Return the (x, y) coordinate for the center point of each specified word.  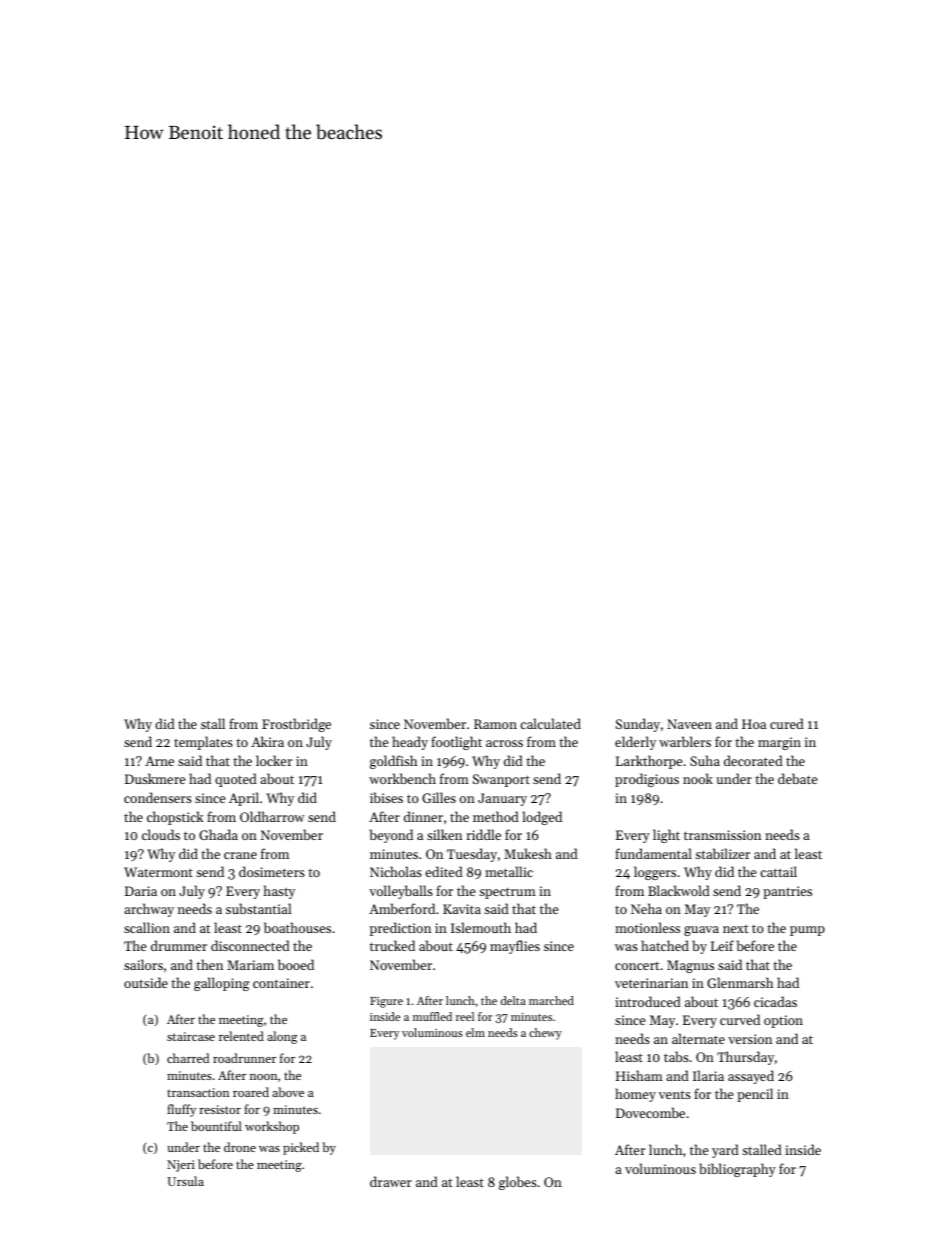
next (736, 929)
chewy (545, 1034)
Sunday (638, 725)
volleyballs (401, 892)
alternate (698, 1038)
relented (241, 1036)
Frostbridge (296, 725)
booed (296, 964)
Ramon (495, 724)
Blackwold (679, 890)
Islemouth (481, 927)
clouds (161, 834)
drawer (391, 1181)
